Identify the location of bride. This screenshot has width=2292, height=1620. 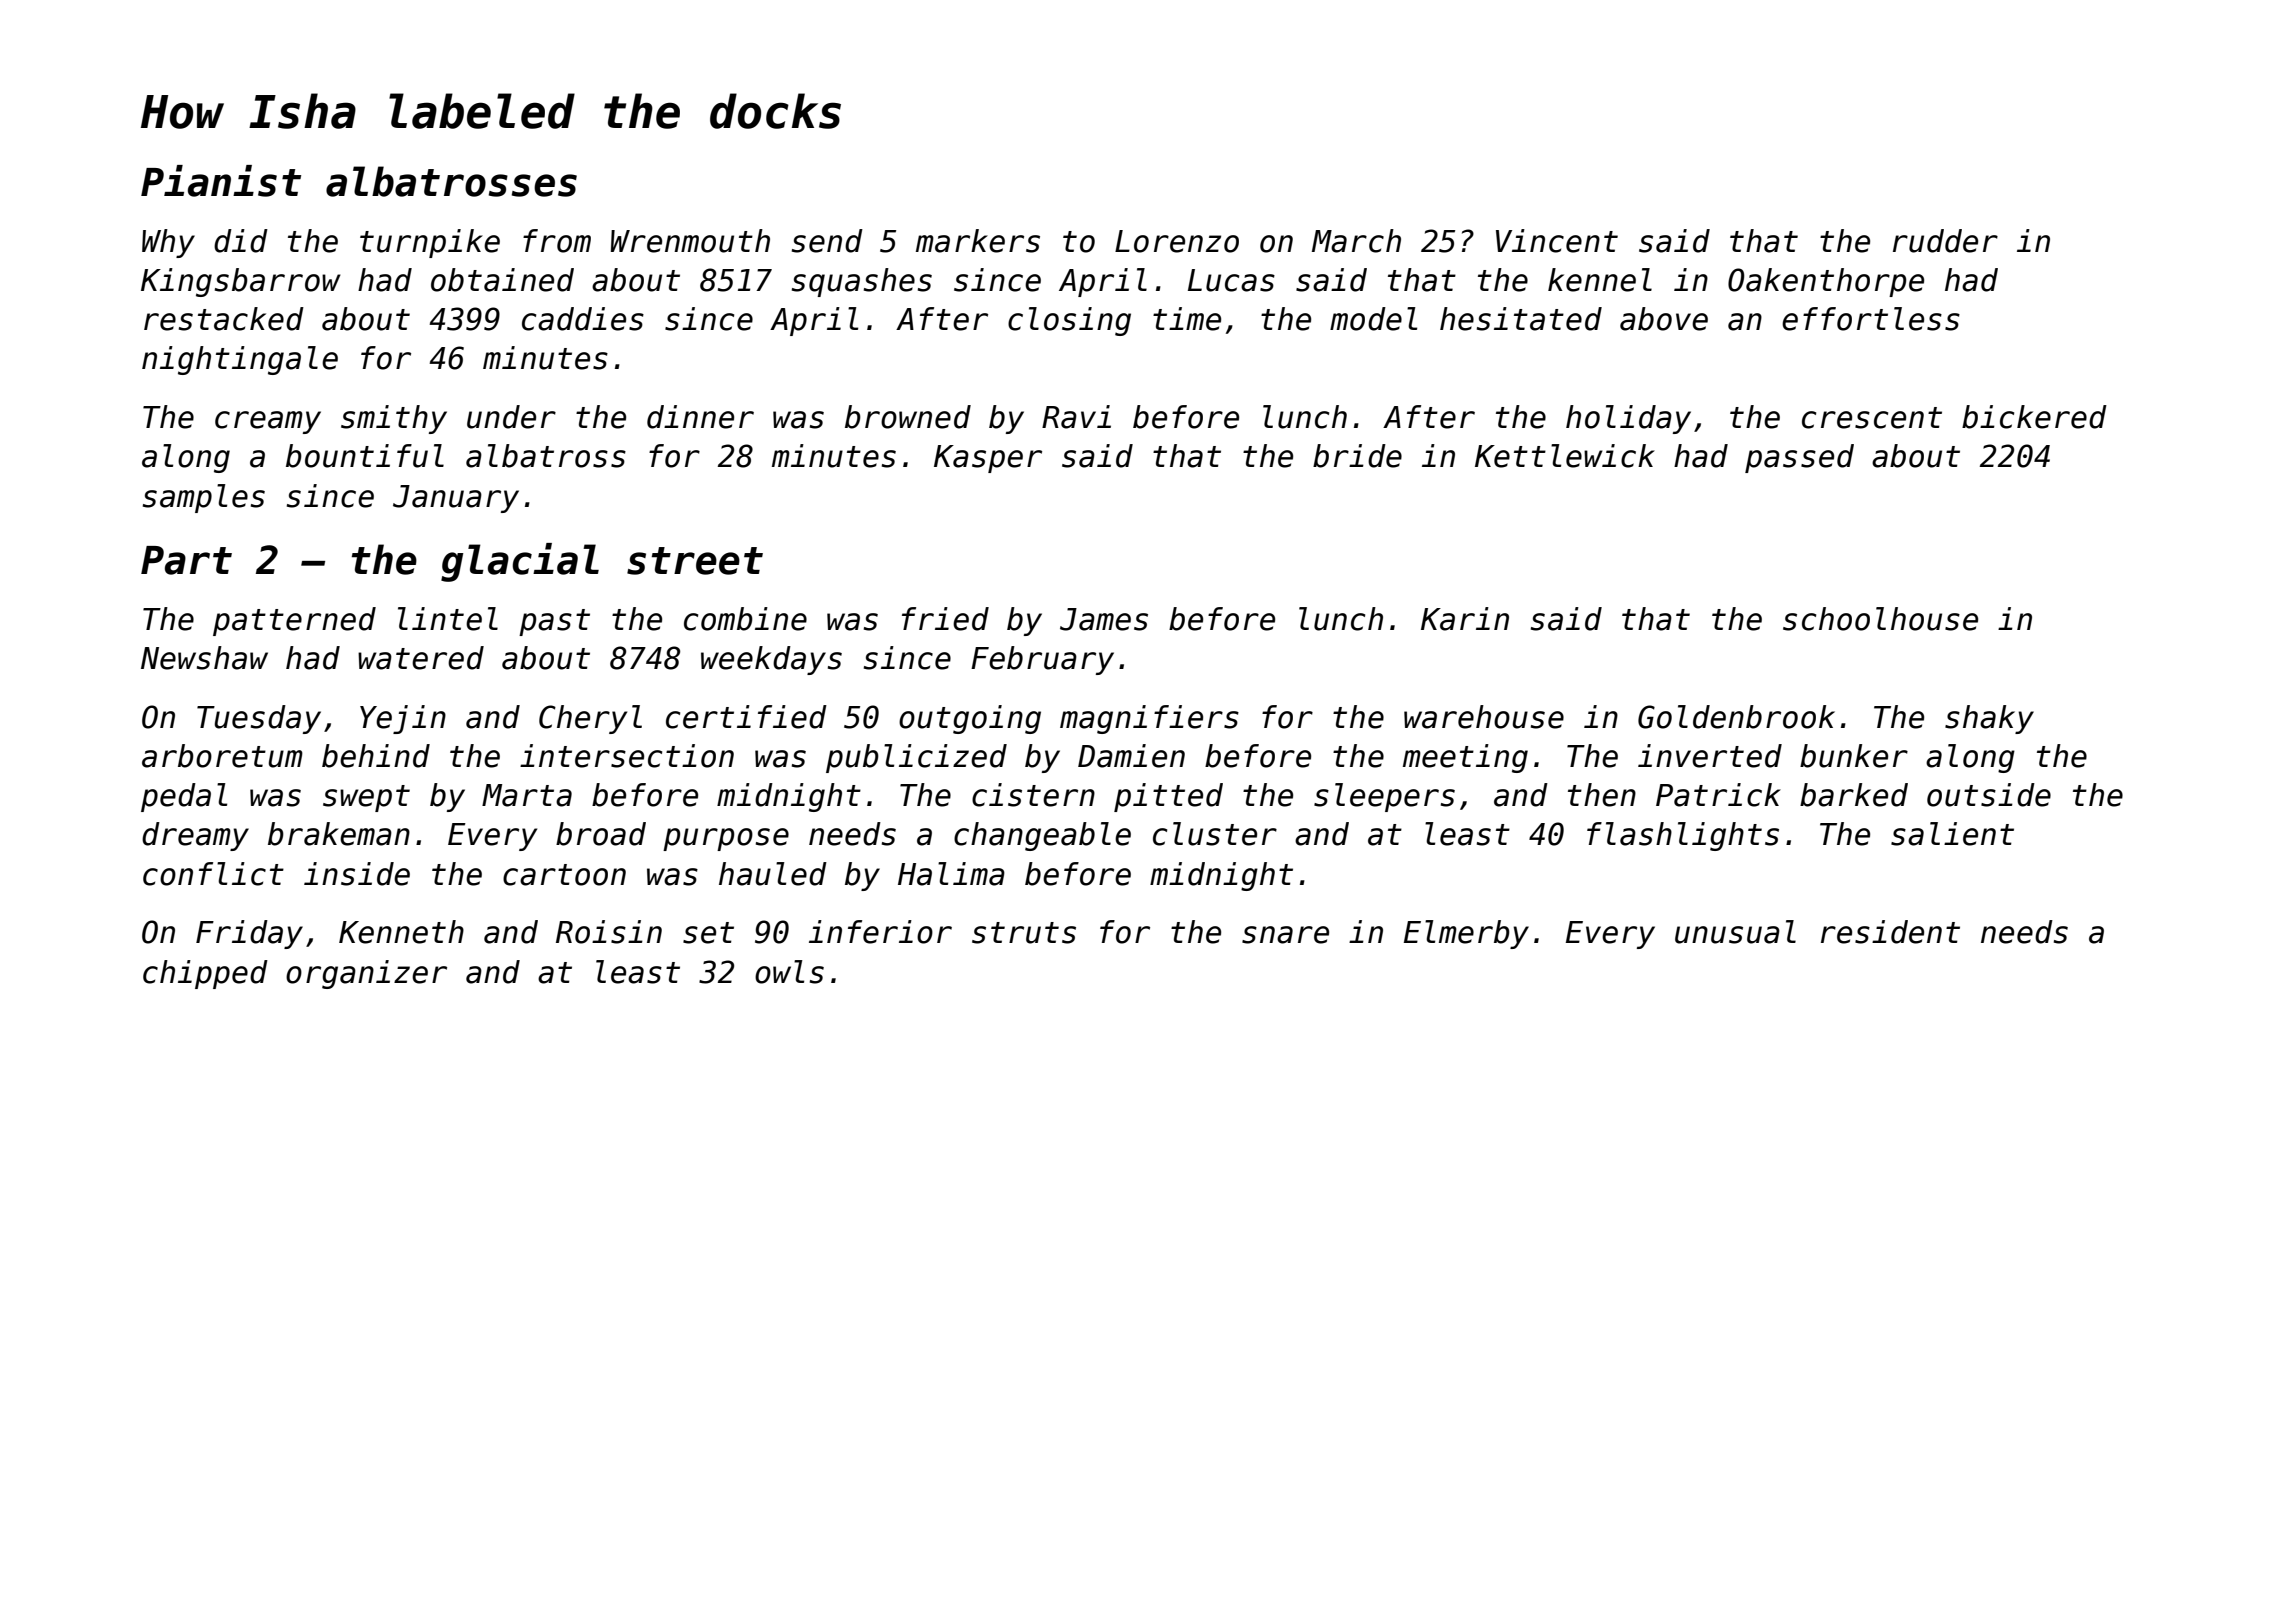
(1357, 456).
